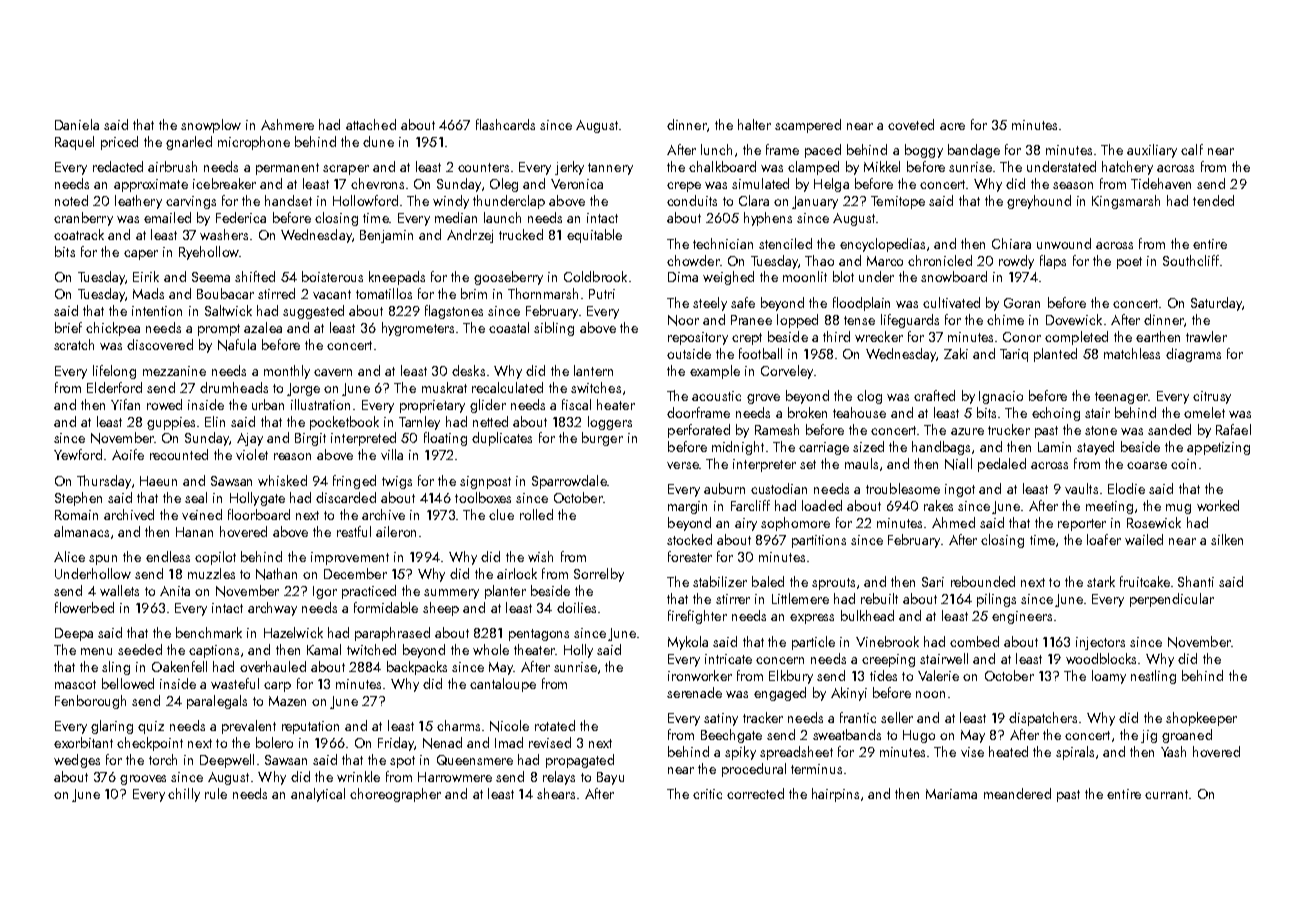 The image size is (1308, 924). I want to click on corrected, so click(755, 793).
